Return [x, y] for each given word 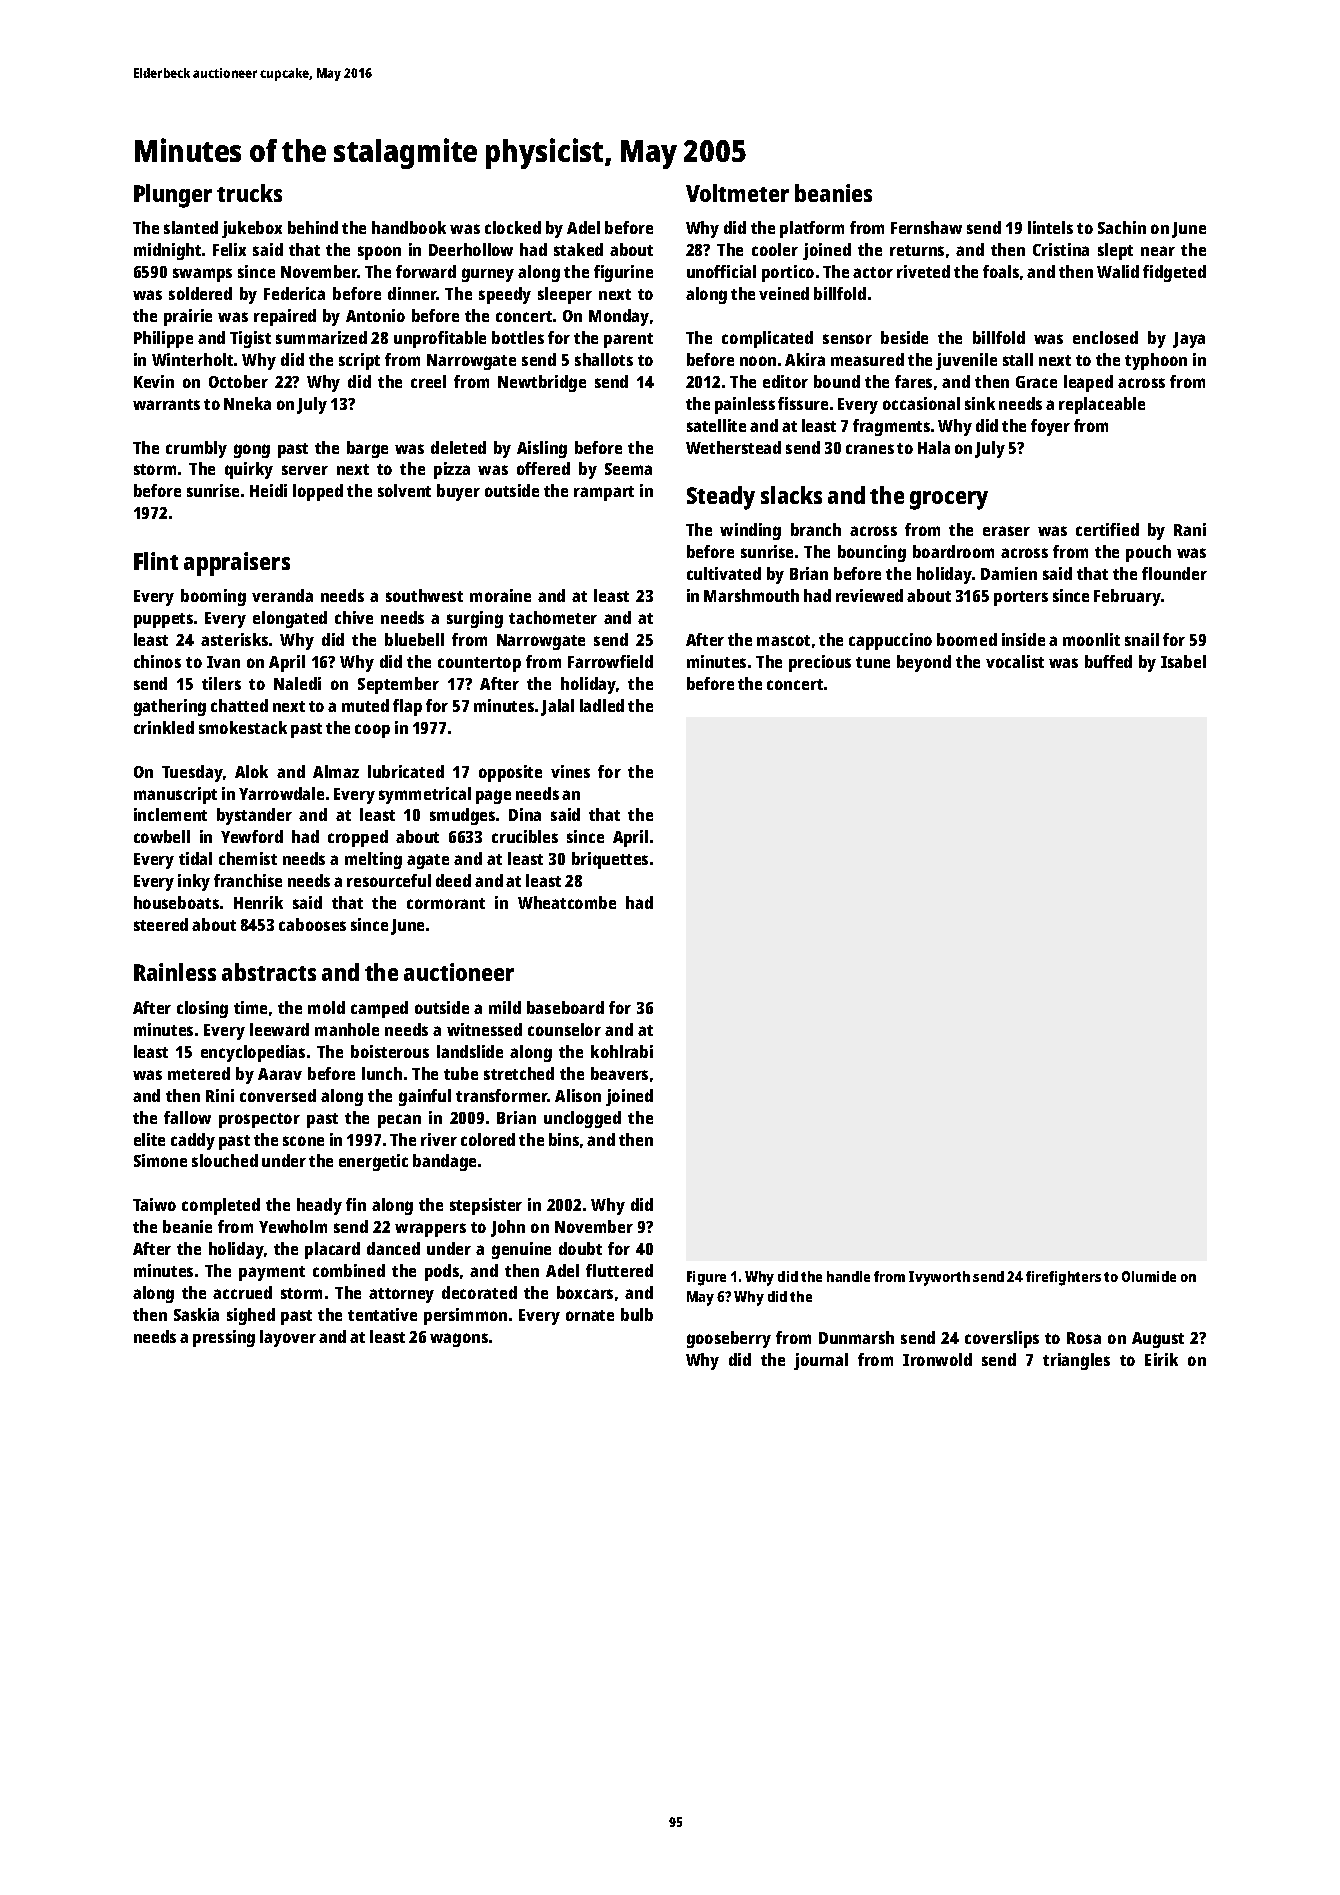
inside [1023, 639]
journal [821, 1361]
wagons [459, 1340]
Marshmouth [751, 595]
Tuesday [192, 773]
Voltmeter [737, 193]
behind [313, 227]
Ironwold [937, 1359]
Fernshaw [926, 227]
